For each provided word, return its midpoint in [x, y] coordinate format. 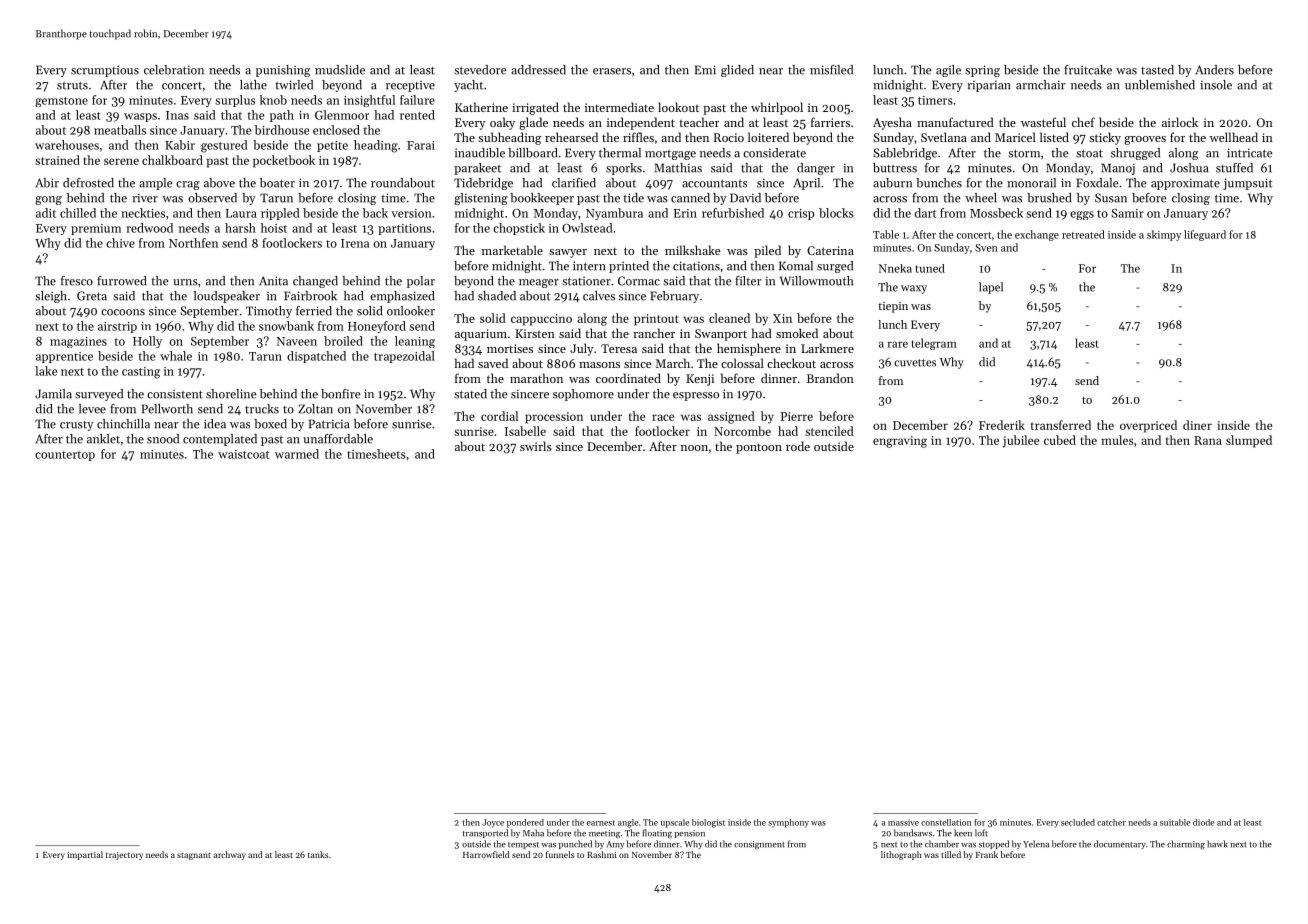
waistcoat [244, 454]
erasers [612, 71]
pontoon [759, 448]
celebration [174, 70]
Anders [1214, 70]
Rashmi [602, 854]
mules [1117, 440]
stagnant [194, 856]
